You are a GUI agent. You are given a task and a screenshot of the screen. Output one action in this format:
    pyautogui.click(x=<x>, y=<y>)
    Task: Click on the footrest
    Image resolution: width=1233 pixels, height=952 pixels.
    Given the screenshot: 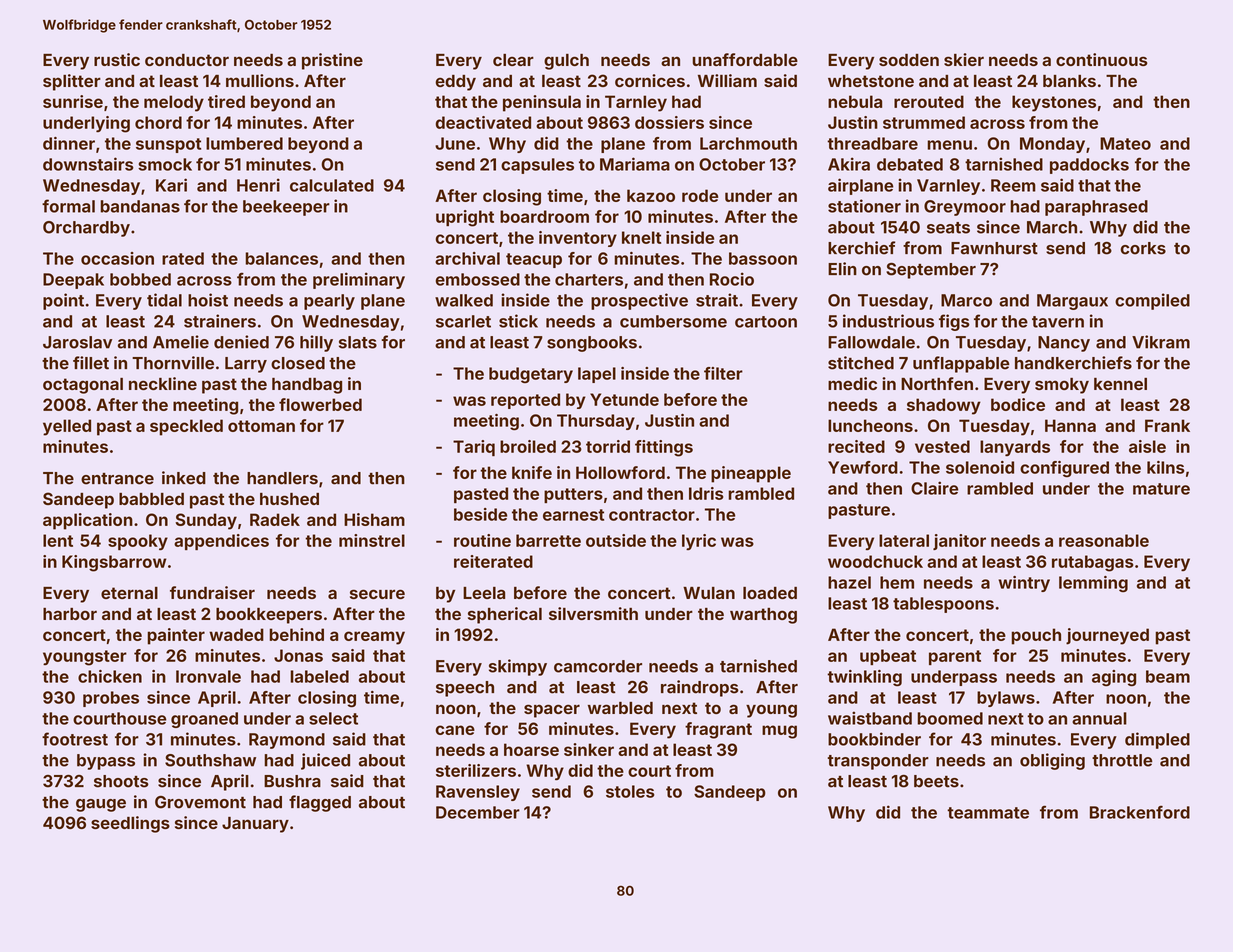 What is the action you would take?
    pyautogui.click(x=75, y=739)
